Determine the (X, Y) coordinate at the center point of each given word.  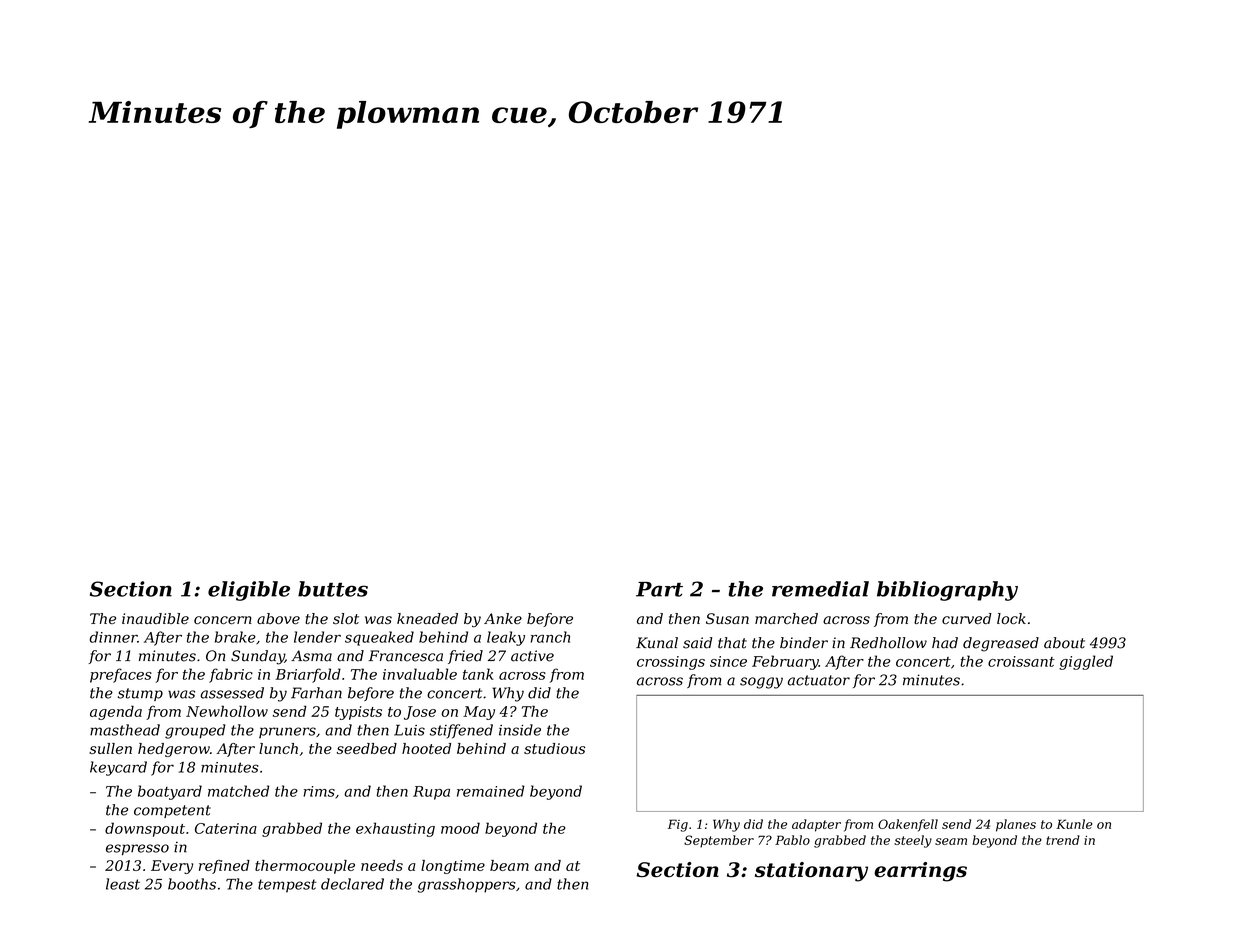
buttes (333, 589)
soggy (761, 683)
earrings (920, 872)
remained (491, 791)
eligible (249, 591)
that (732, 643)
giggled (1086, 662)
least (123, 884)
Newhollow (227, 711)
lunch (278, 748)
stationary (811, 872)
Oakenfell (908, 825)
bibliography (947, 591)
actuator (819, 680)
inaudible (155, 618)
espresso (137, 850)
